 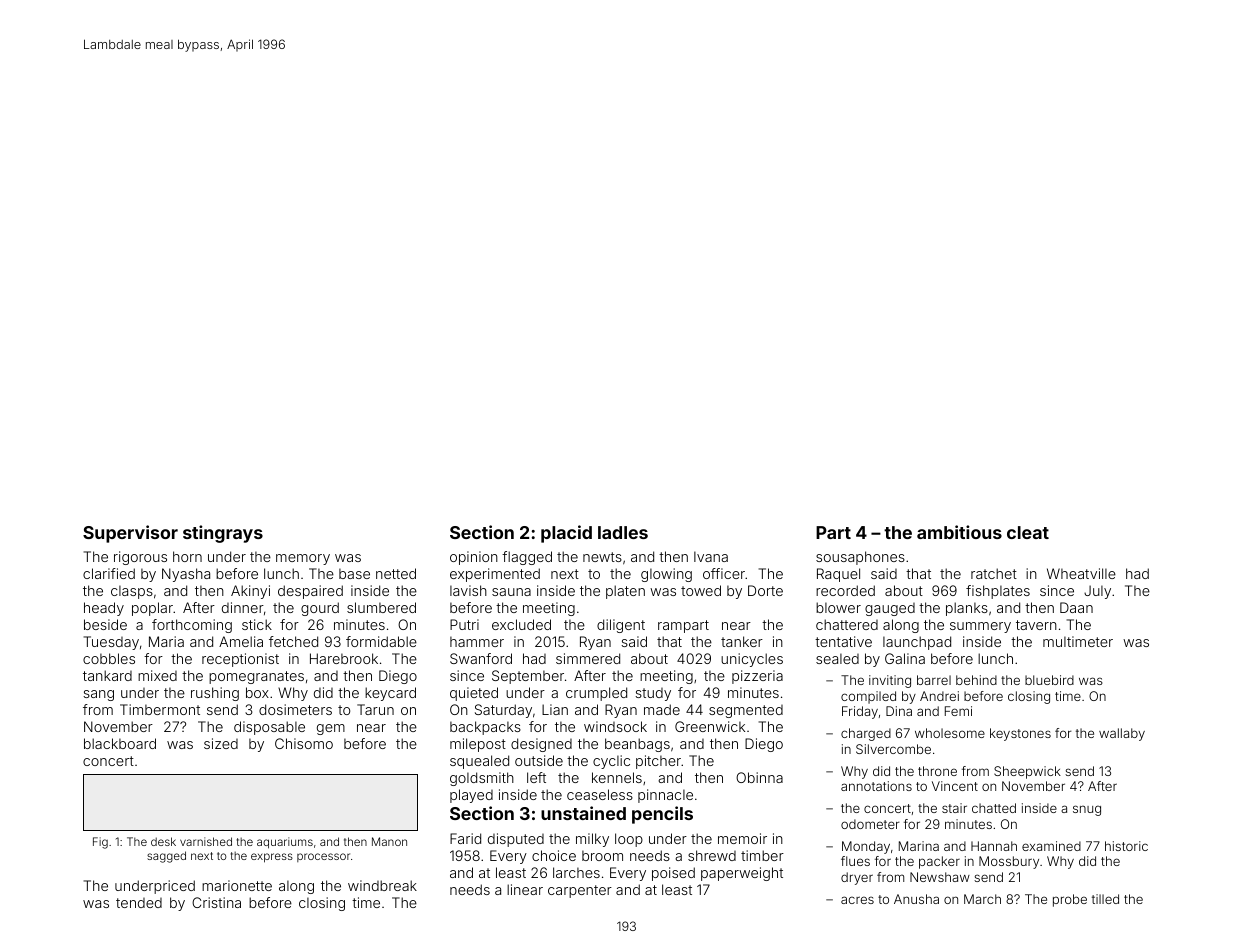 I want to click on goldsmith, so click(x=482, y=779).
